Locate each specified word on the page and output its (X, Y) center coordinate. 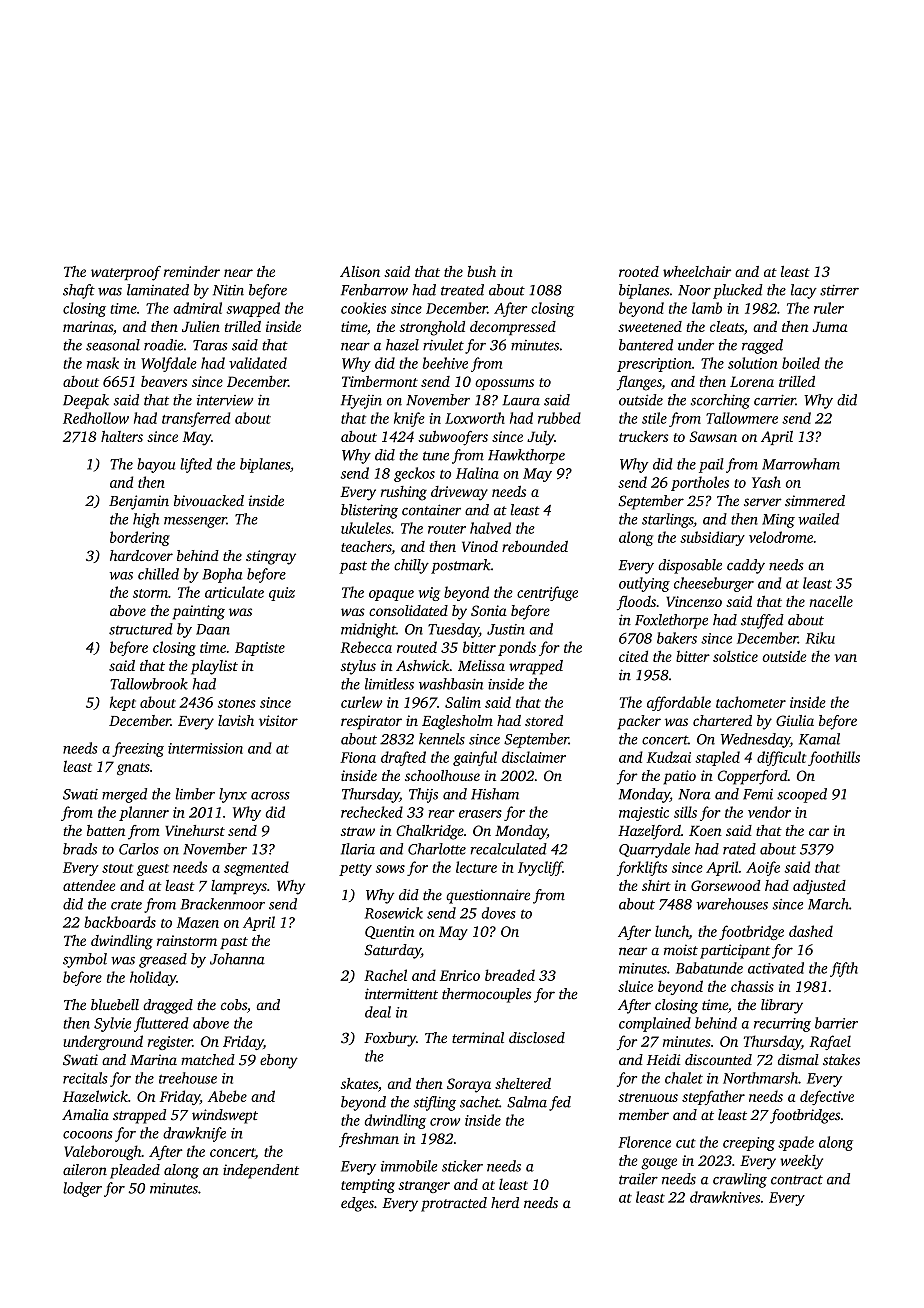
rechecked (372, 812)
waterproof (126, 273)
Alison (360, 271)
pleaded (135, 1171)
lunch (672, 931)
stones (237, 703)
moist (681, 950)
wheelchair (697, 271)
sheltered (523, 1083)
